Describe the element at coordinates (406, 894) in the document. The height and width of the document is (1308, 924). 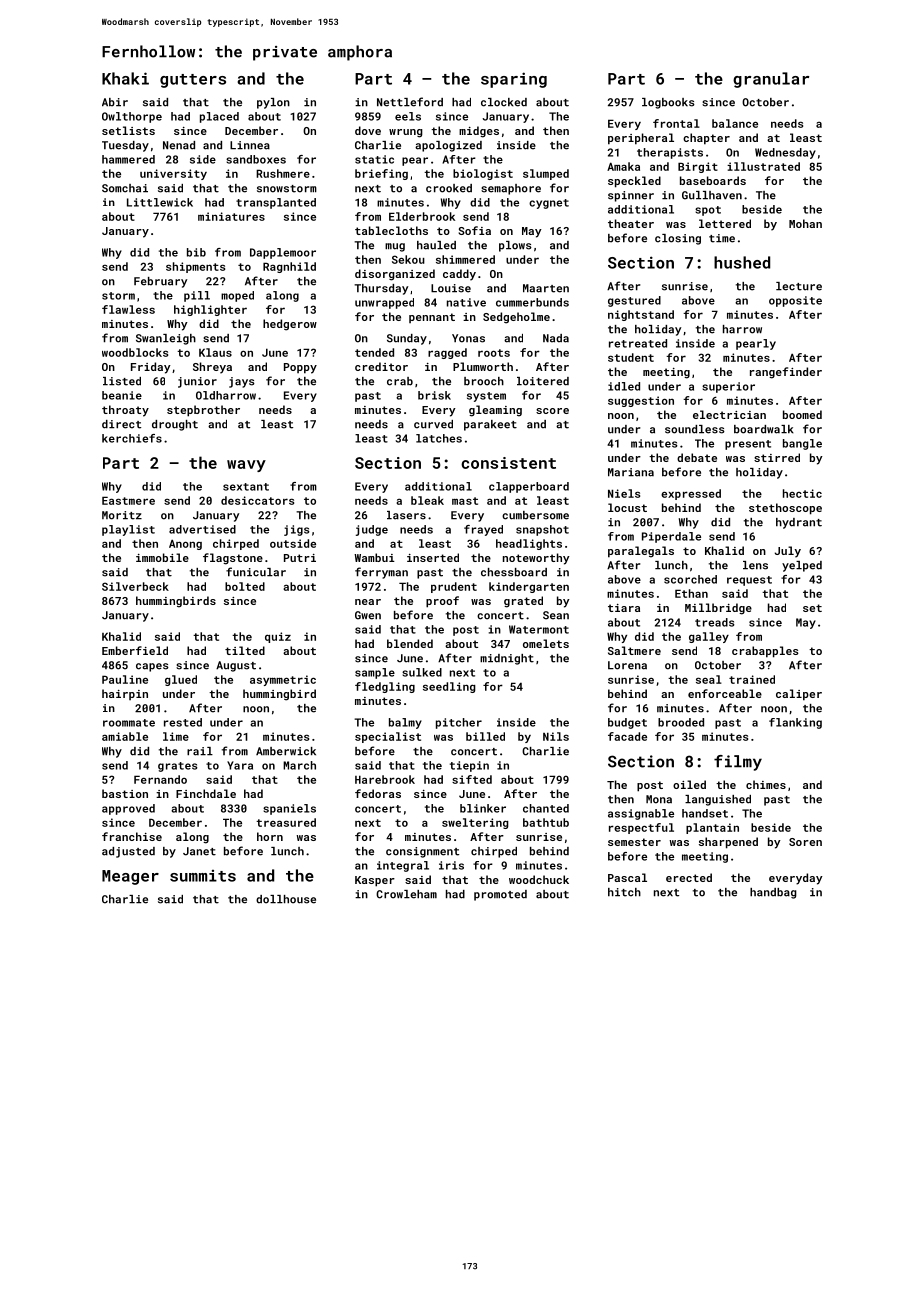
I see `Crowleham` at that location.
